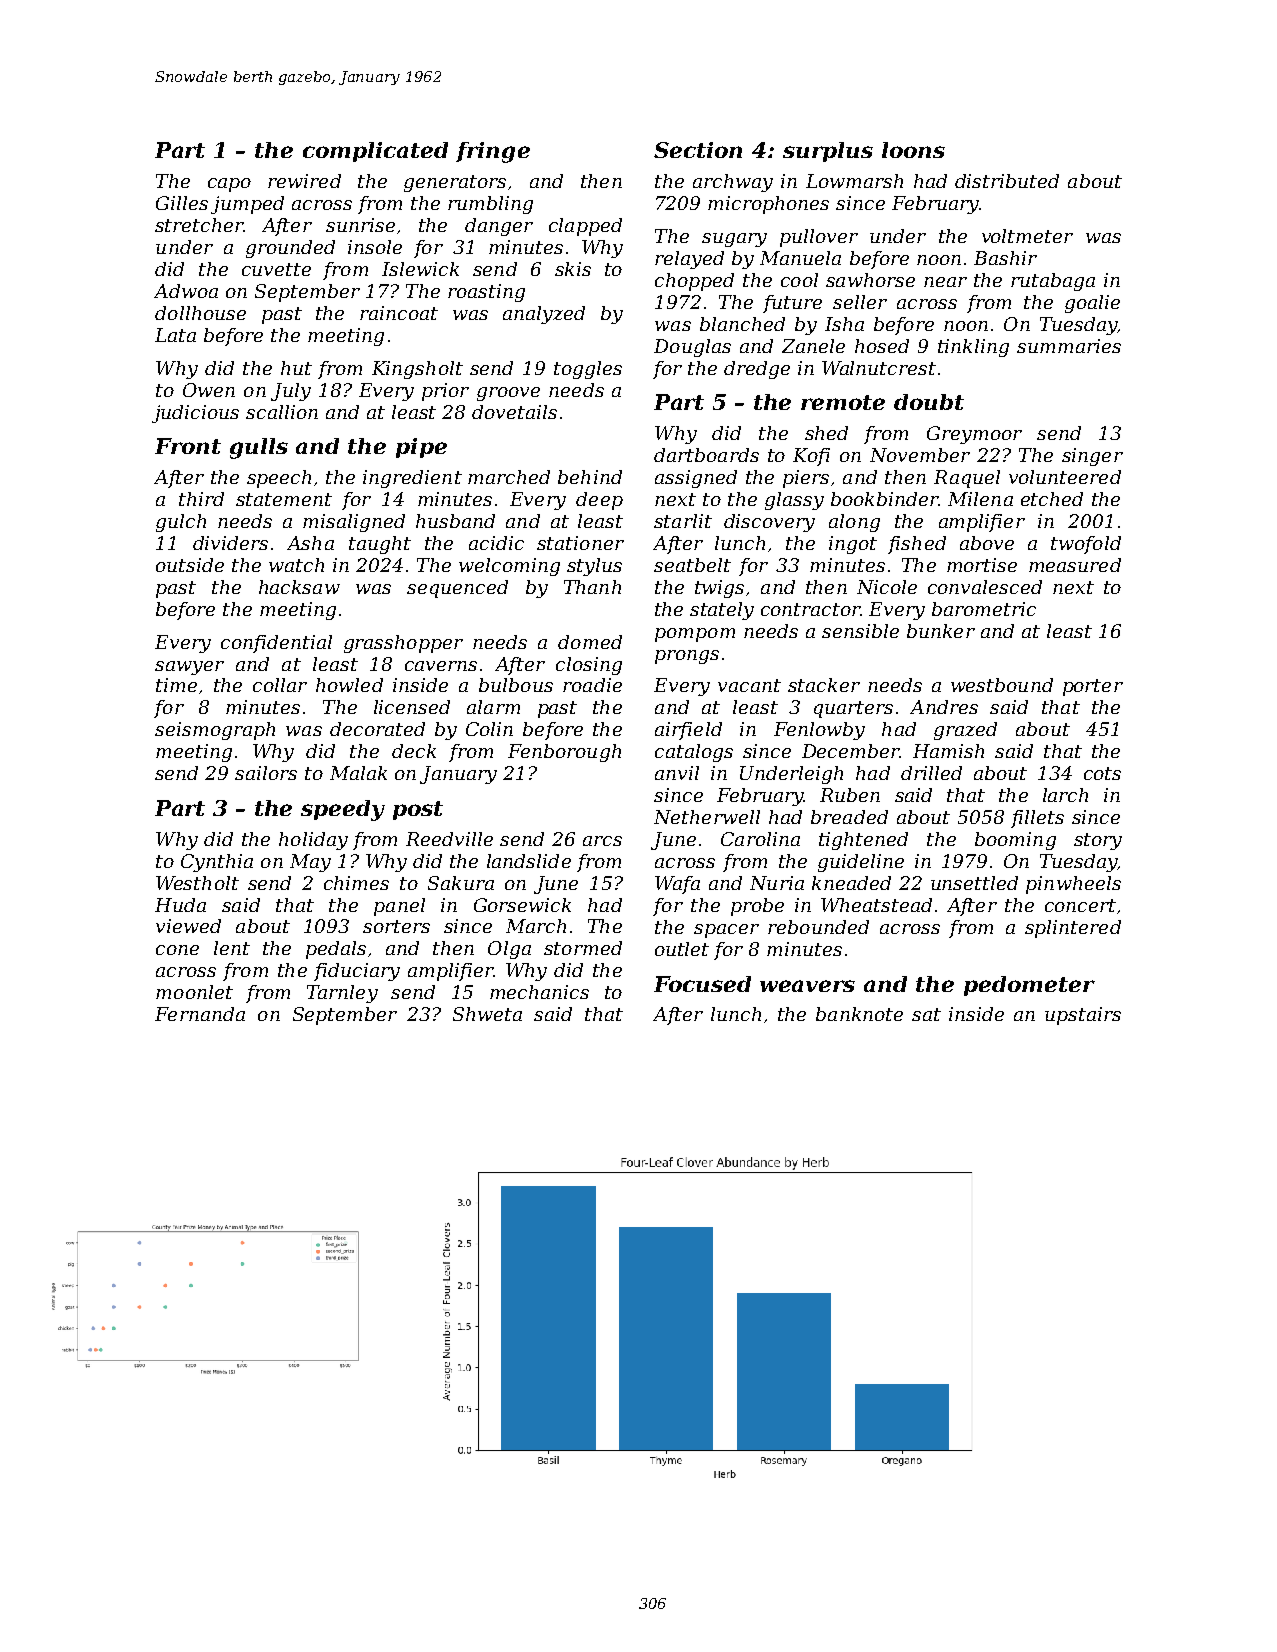  I want to click on danger, so click(499, 227).
